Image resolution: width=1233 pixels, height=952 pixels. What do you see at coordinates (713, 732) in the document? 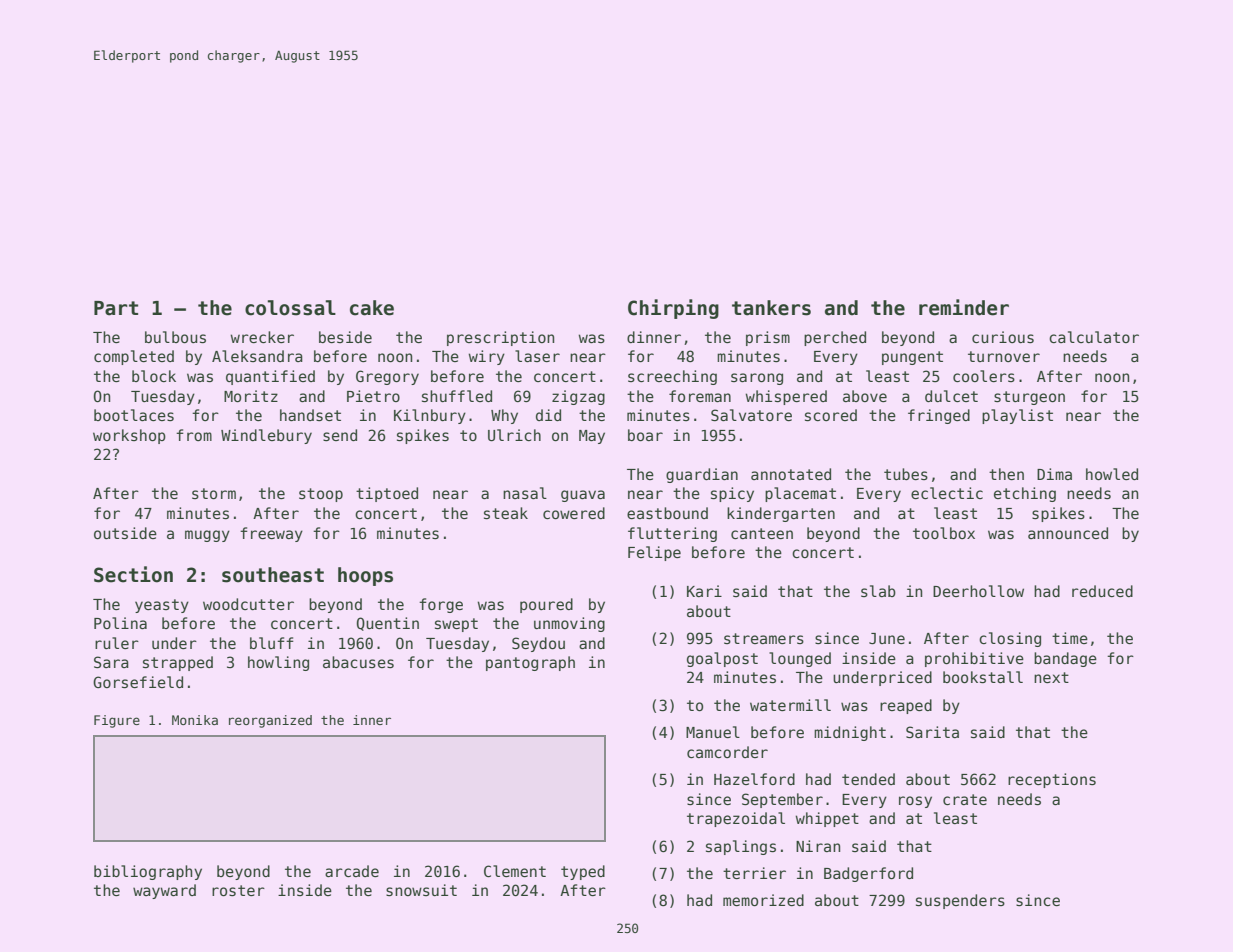
I see `Manuel` at bounding box center [713, 732].
